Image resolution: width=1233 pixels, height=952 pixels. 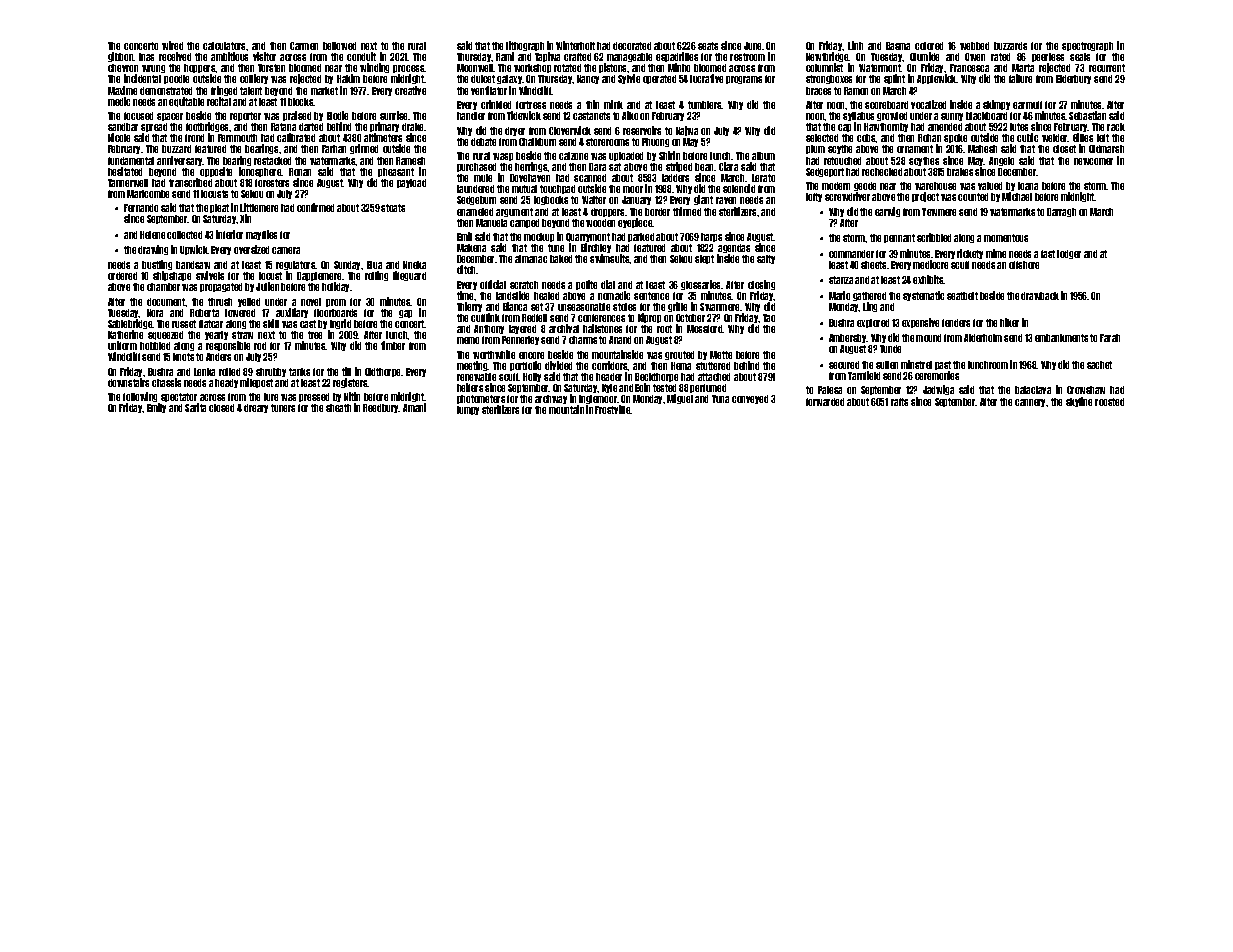 I want to click on lumpy, so click(x=468, y=410).
